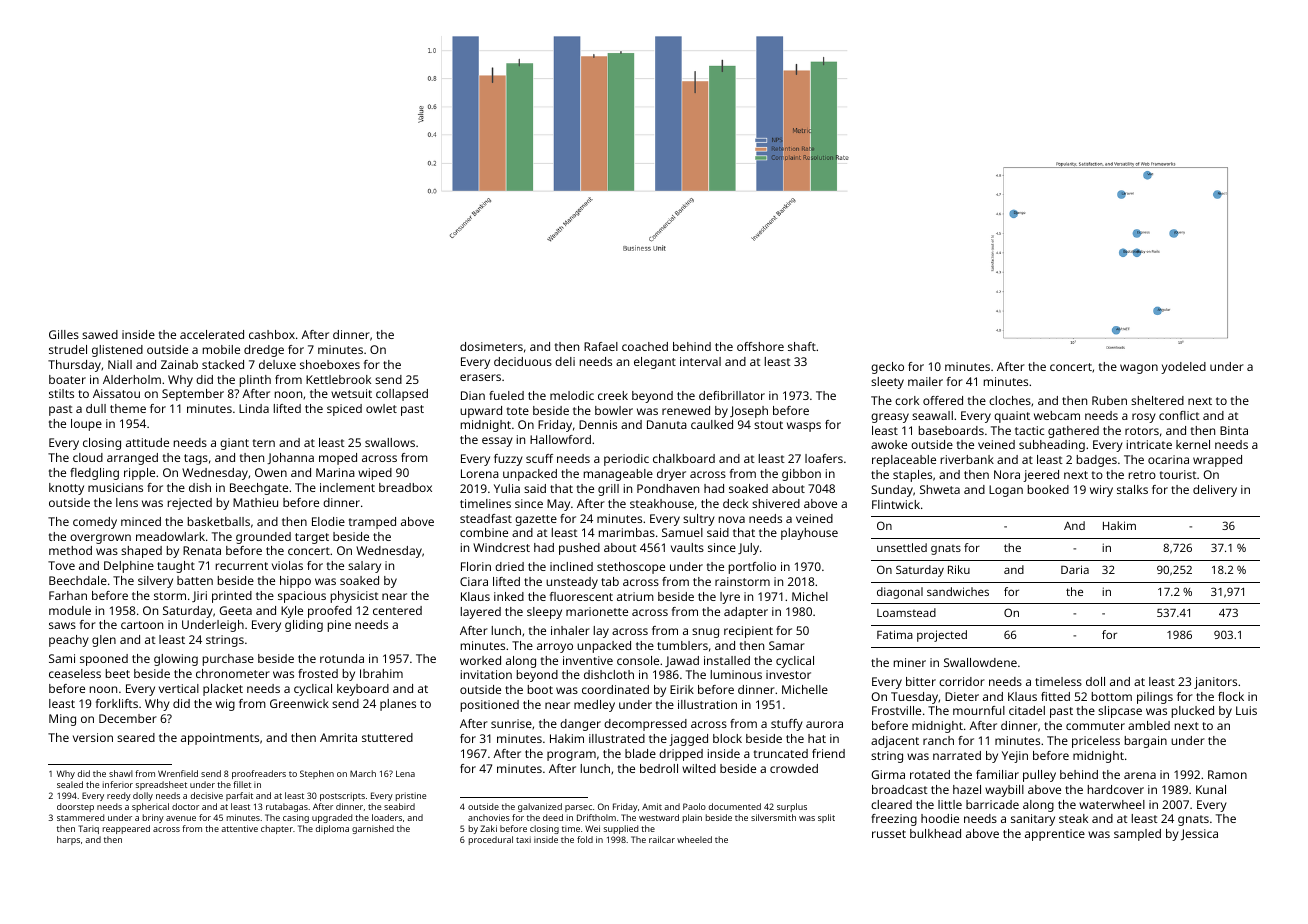 This image has height=924, width=1308. What do you see at coordinates (1139, 369) in the image?
I see `wagon` at bounding box center [1139, 369].
